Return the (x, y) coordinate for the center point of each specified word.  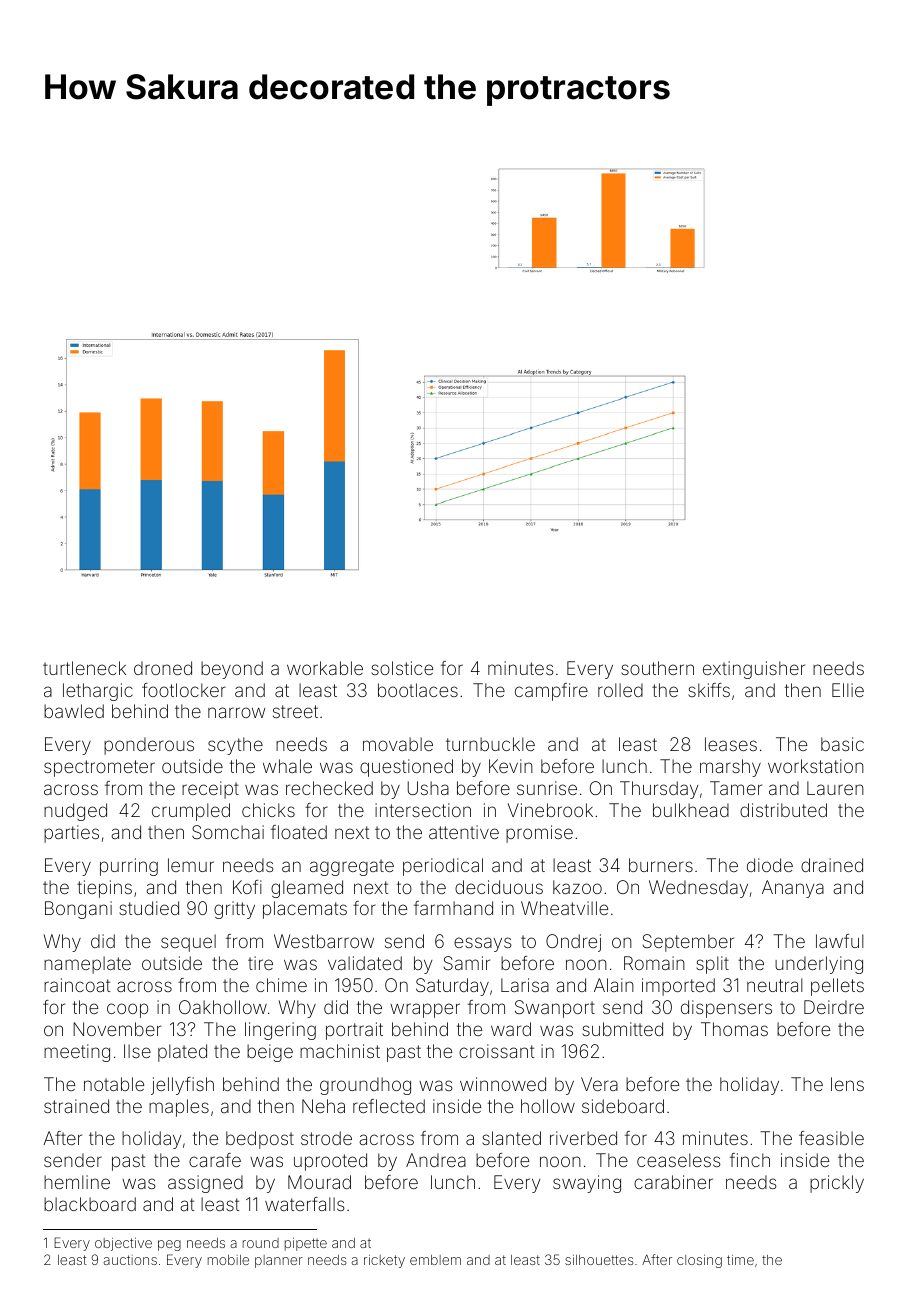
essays (483, 944)
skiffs (709, 690)
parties (71, 834)
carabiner (673, 1182)
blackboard (90, 1204)
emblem (435, 1260)
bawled (74, 711)
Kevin (511, 766)
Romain (654, 963)
